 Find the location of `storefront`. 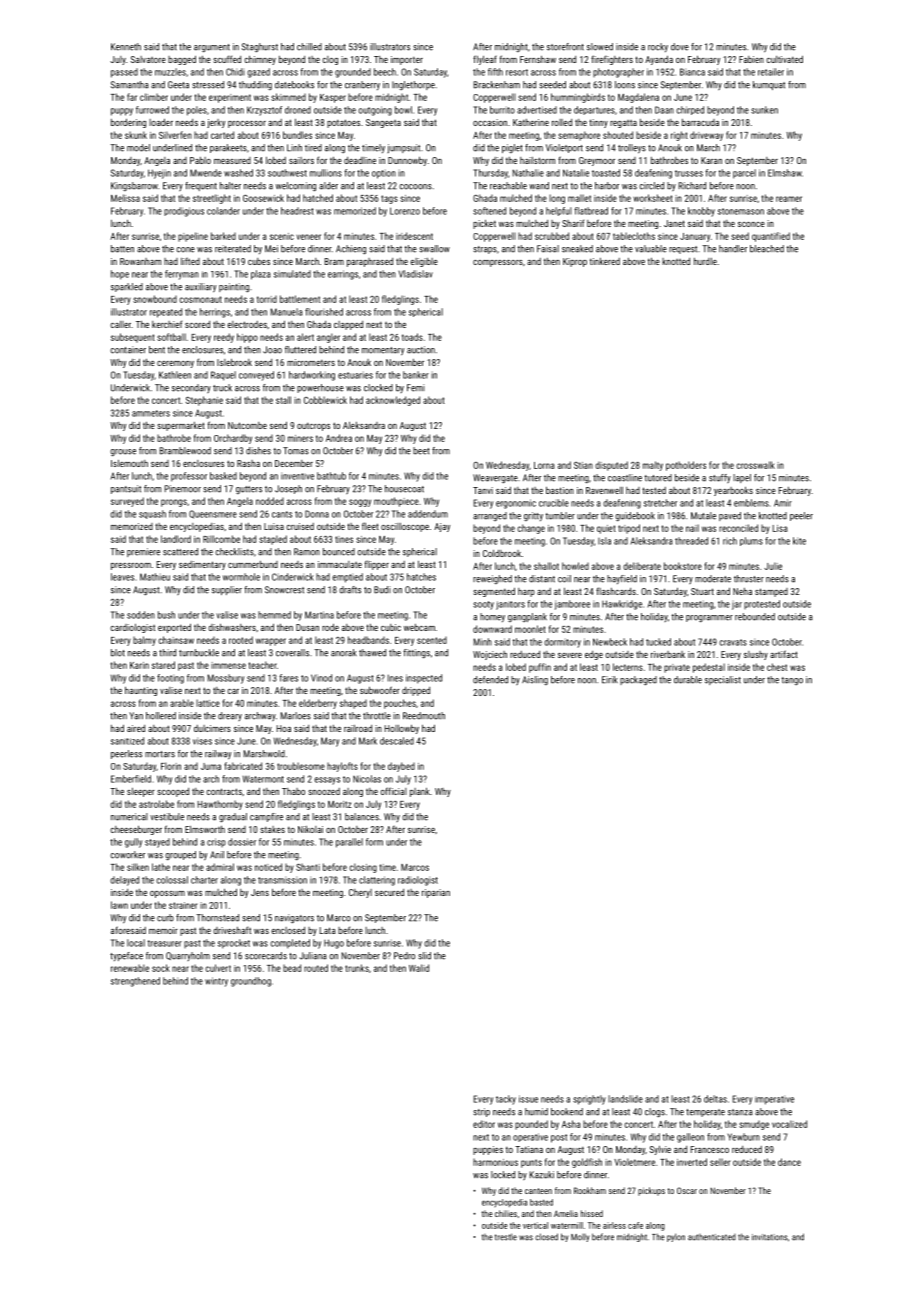

storefront is located at coordinates (565, 47).
